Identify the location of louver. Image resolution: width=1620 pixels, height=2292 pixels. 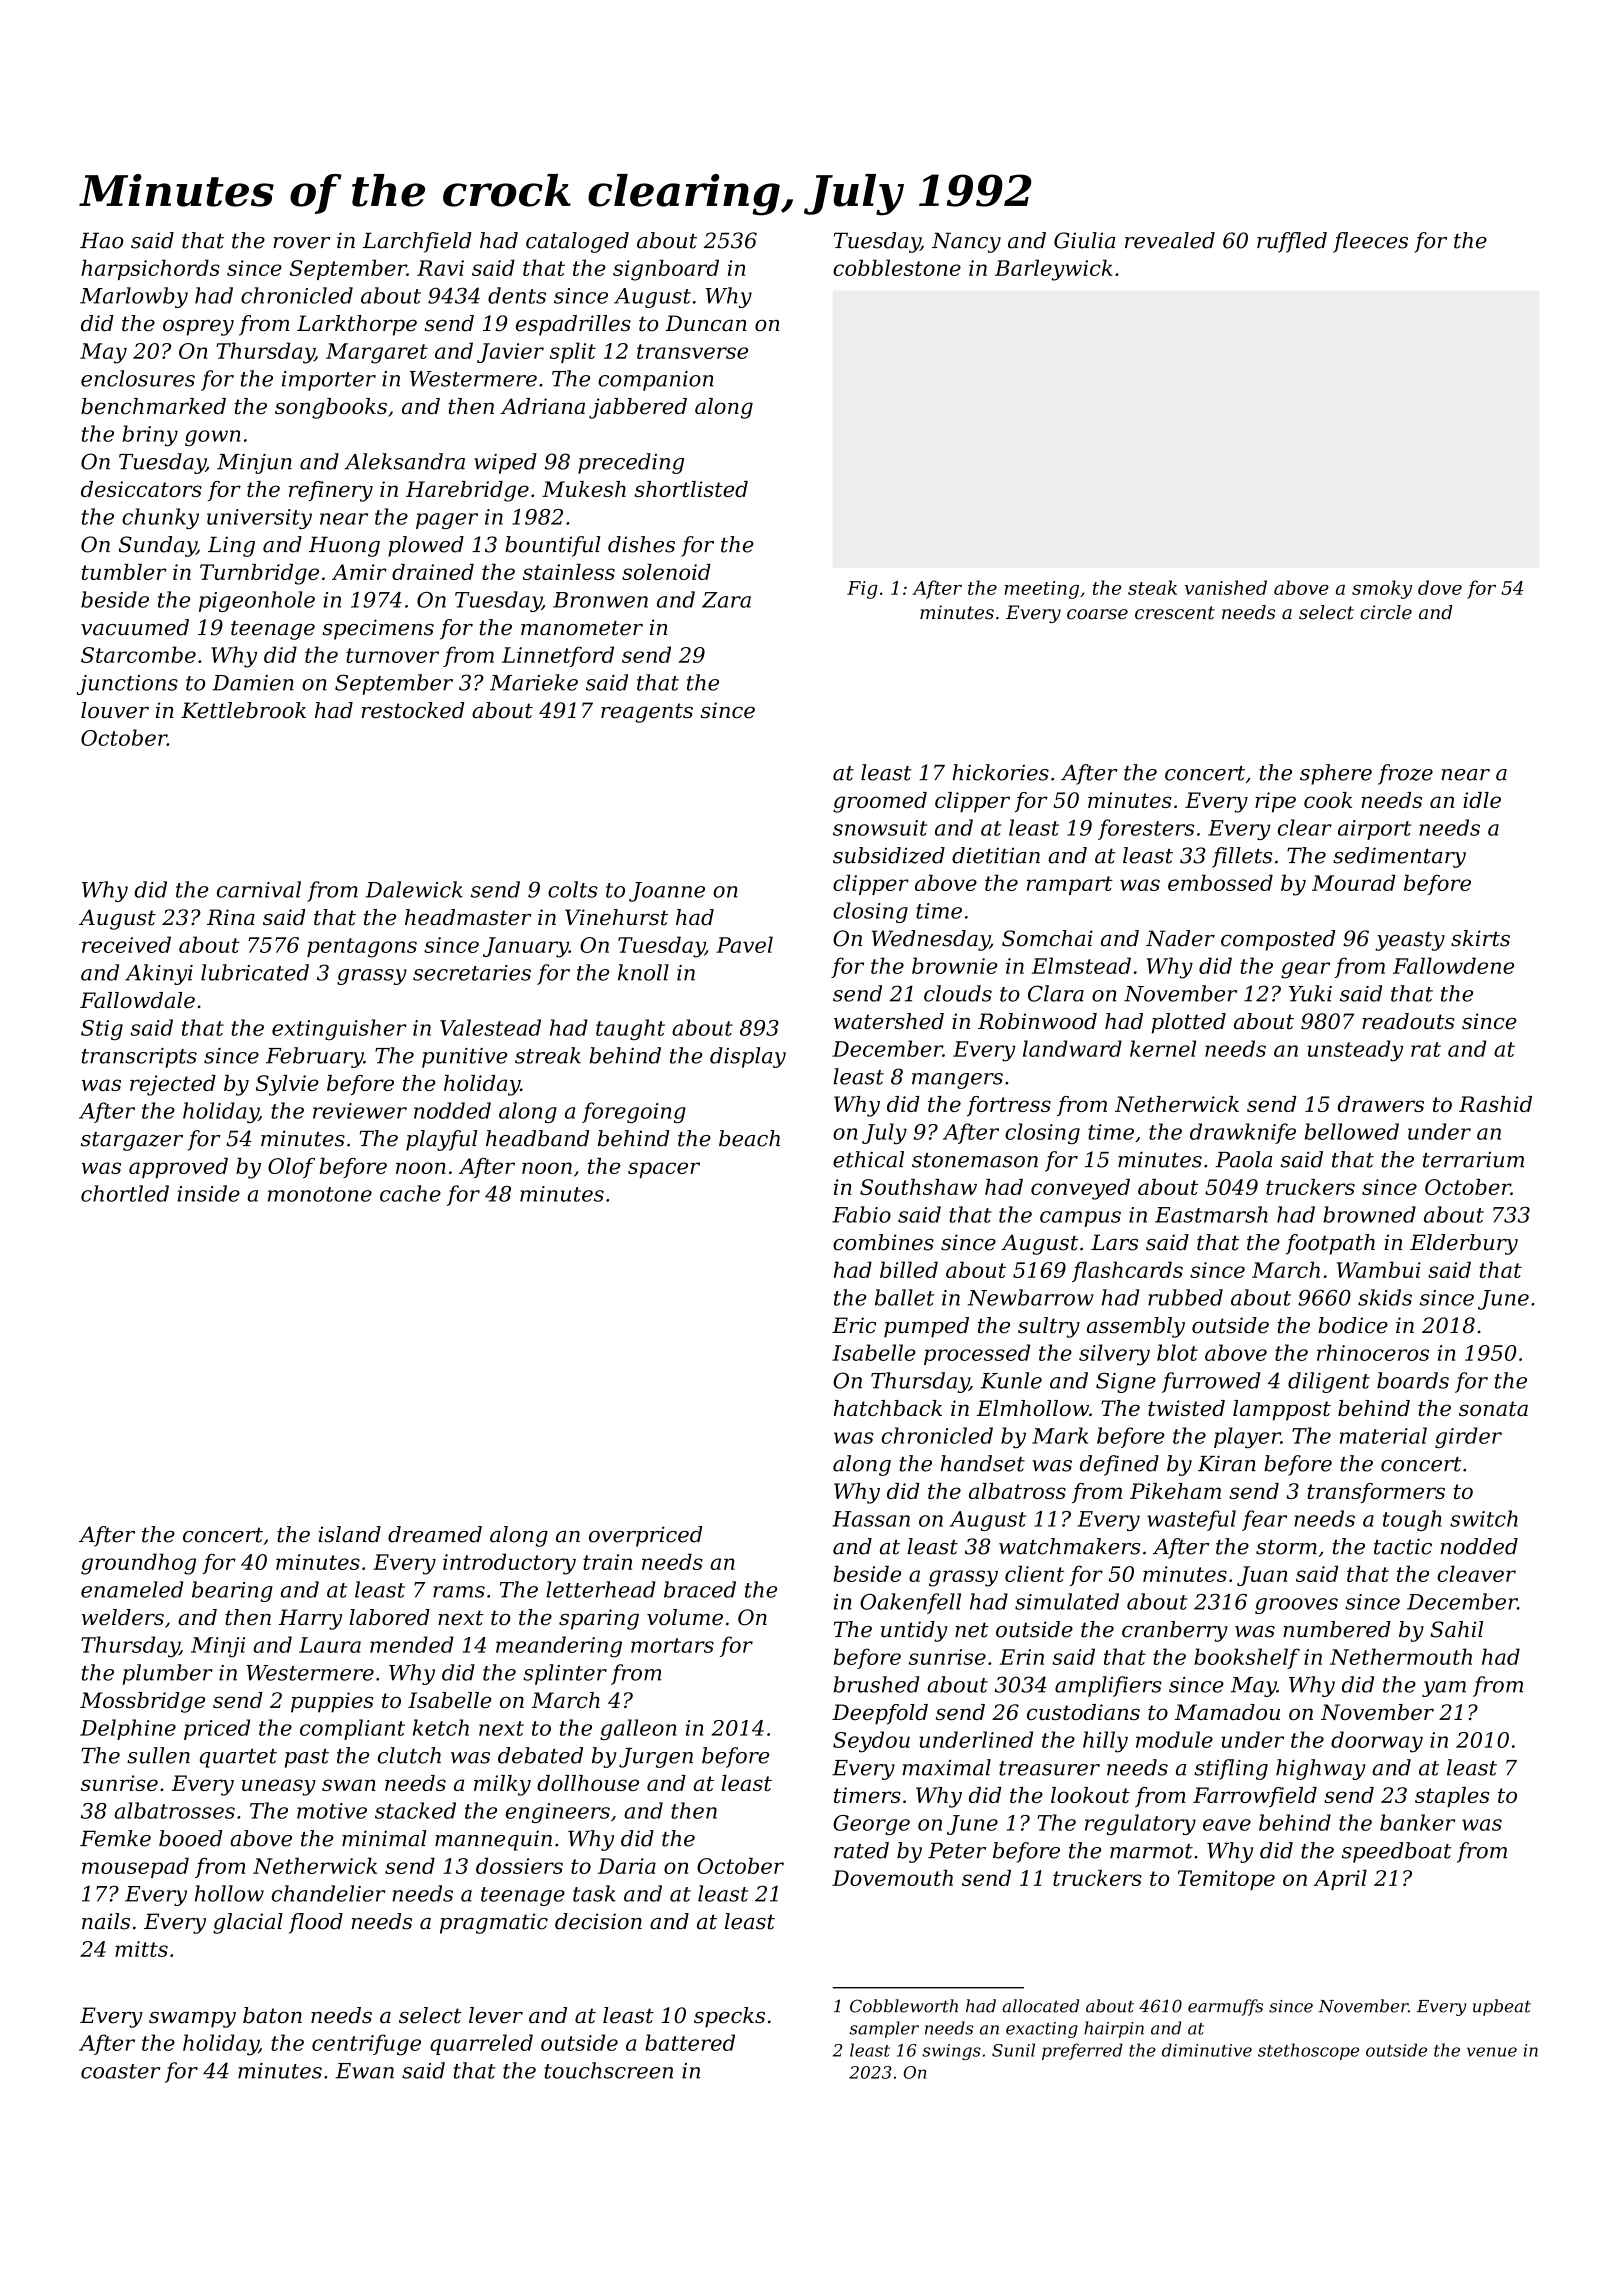
(115, 710).
